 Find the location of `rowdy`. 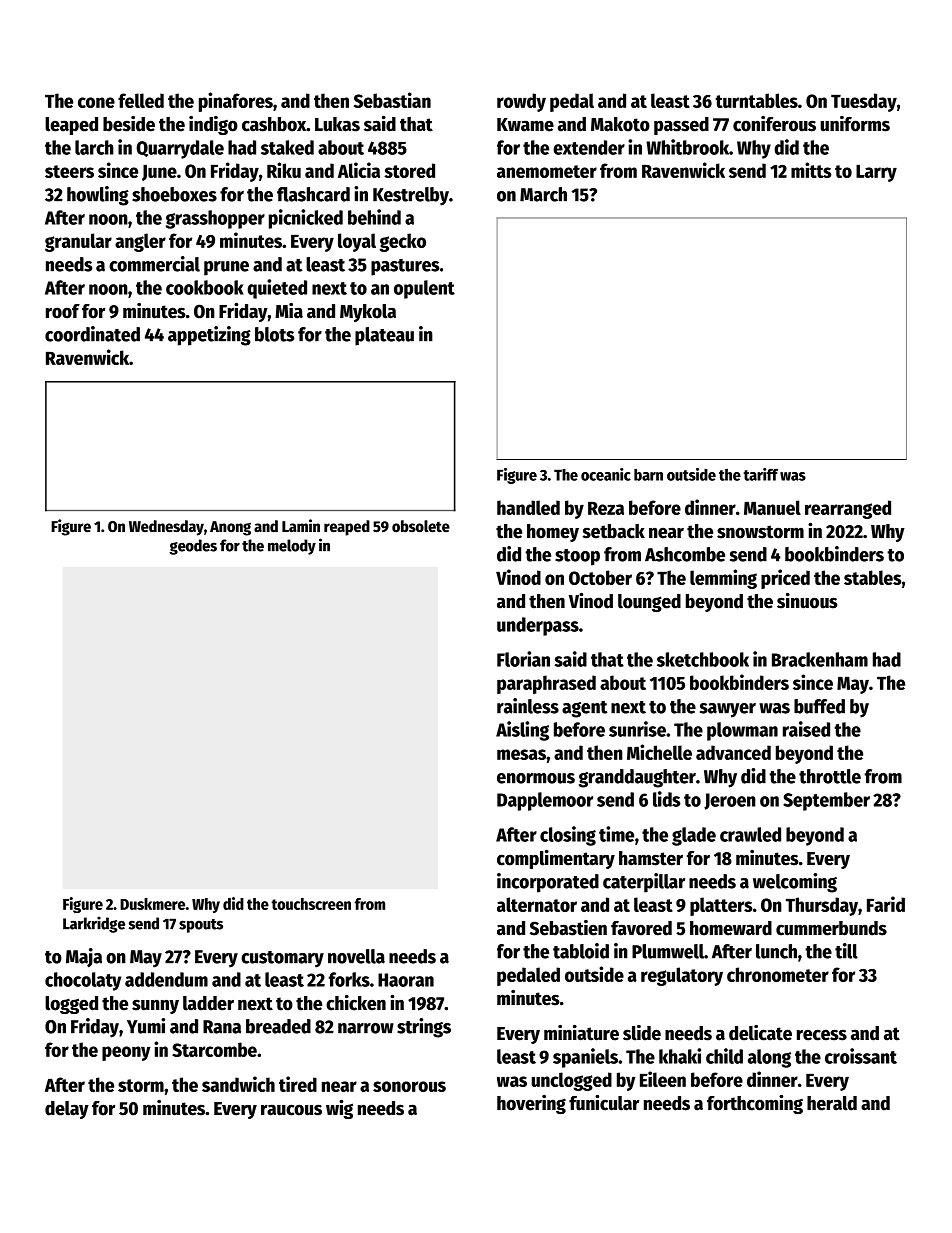

rowdy is located at coordinates (521, 102).
